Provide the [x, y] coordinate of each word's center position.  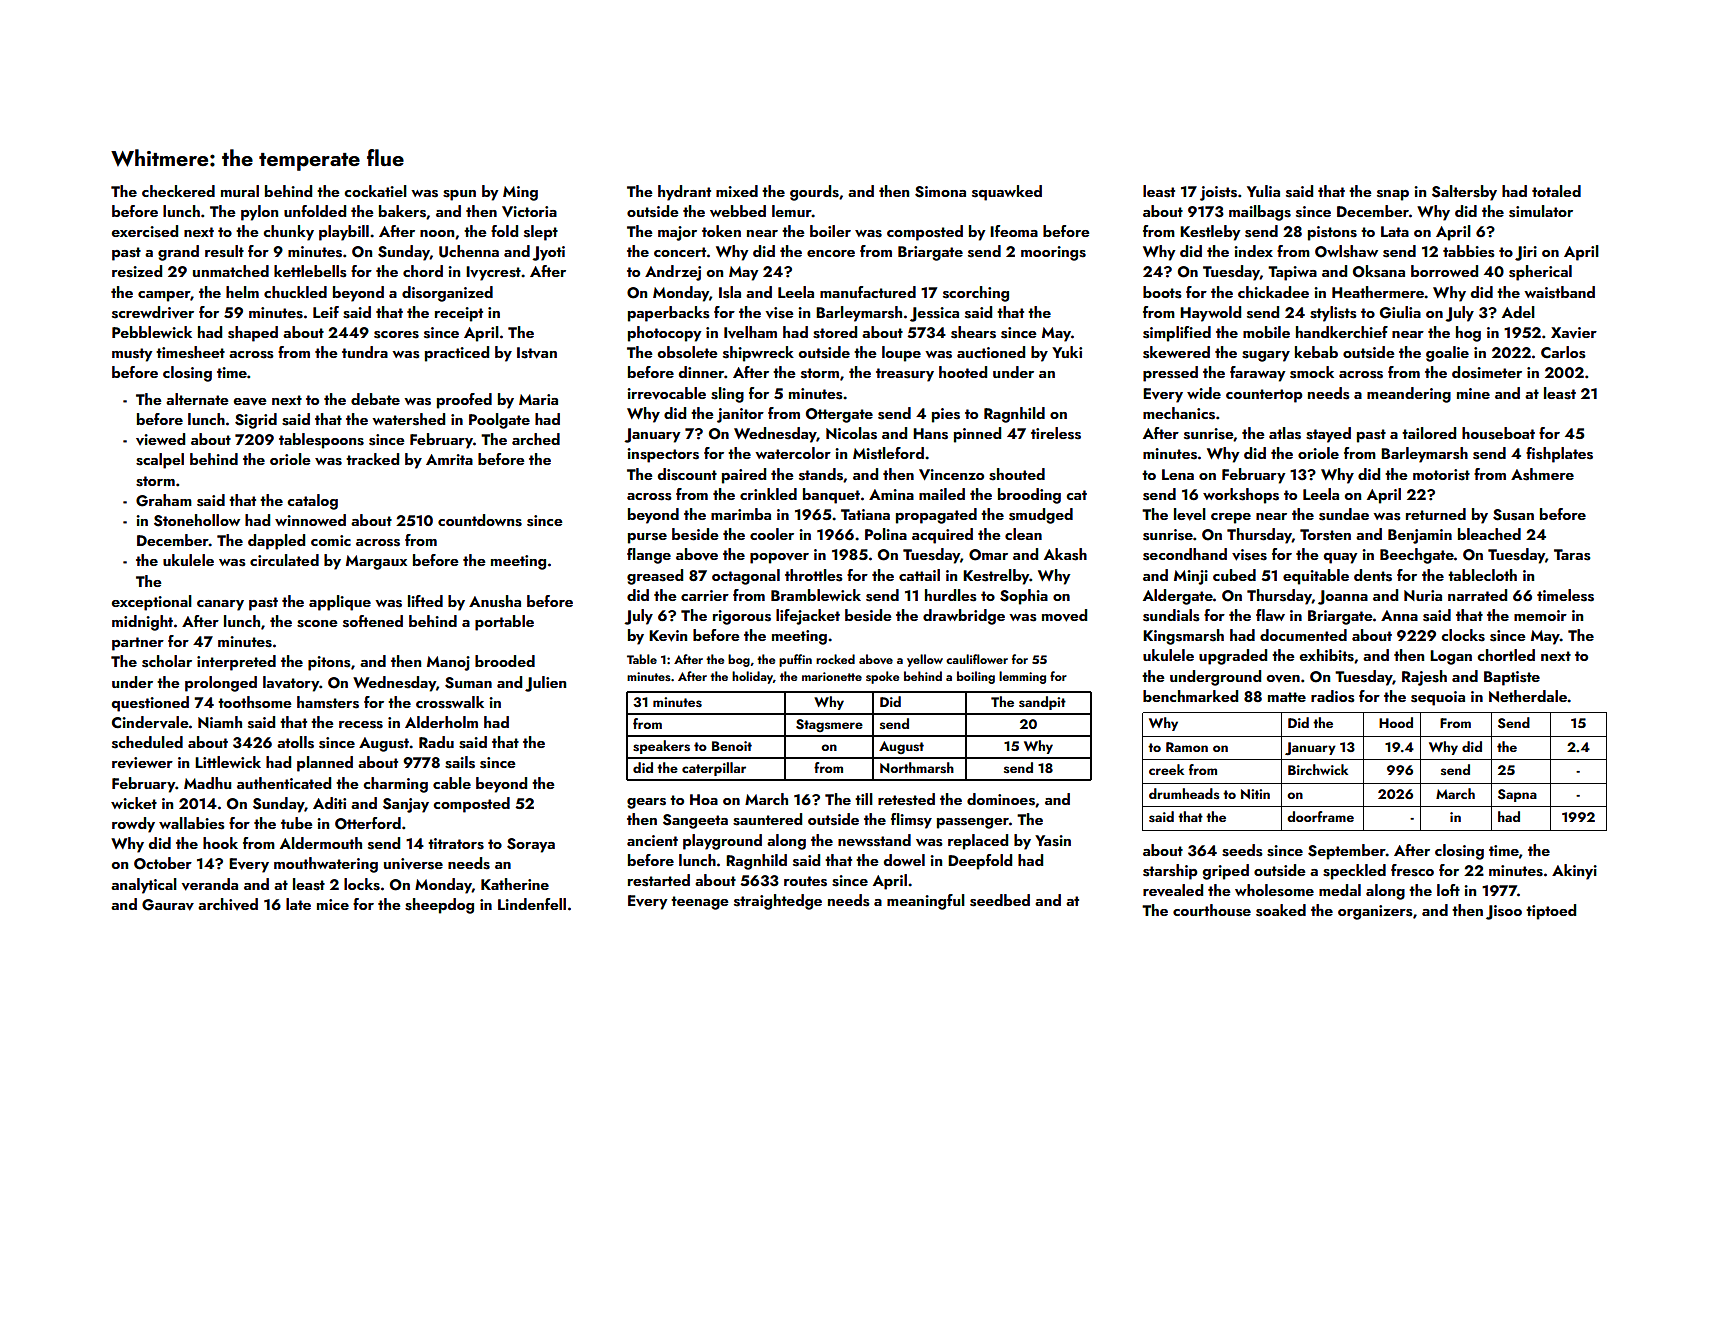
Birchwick [1318, 769]
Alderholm [441, 722]
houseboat [1498, 433]
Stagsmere [829, 726]
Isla [730, 292]
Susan [1513, 515]
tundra [365, 352]
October [163, 863]
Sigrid [256, 421]
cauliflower [977, 659]
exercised [144, 231]
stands [821, 474]
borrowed [1444, 271]
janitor [740, 415]
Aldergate [1178, 597]
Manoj [448, 663]
